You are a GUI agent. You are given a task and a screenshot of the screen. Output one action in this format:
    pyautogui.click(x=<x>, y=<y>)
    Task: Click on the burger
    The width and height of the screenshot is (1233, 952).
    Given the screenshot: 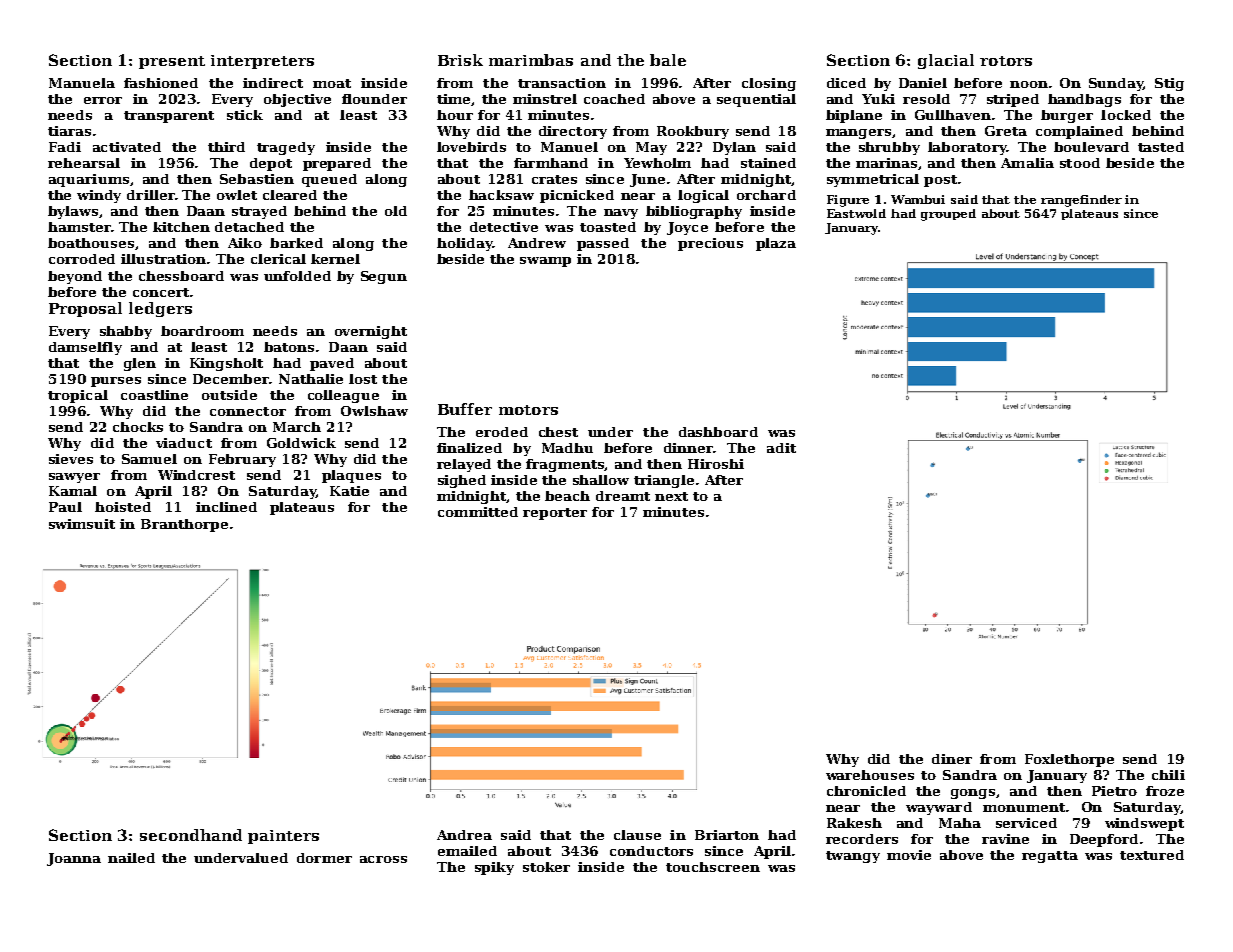 What is the action you would take?
    pyautogui.click(x=1067, y=116)
